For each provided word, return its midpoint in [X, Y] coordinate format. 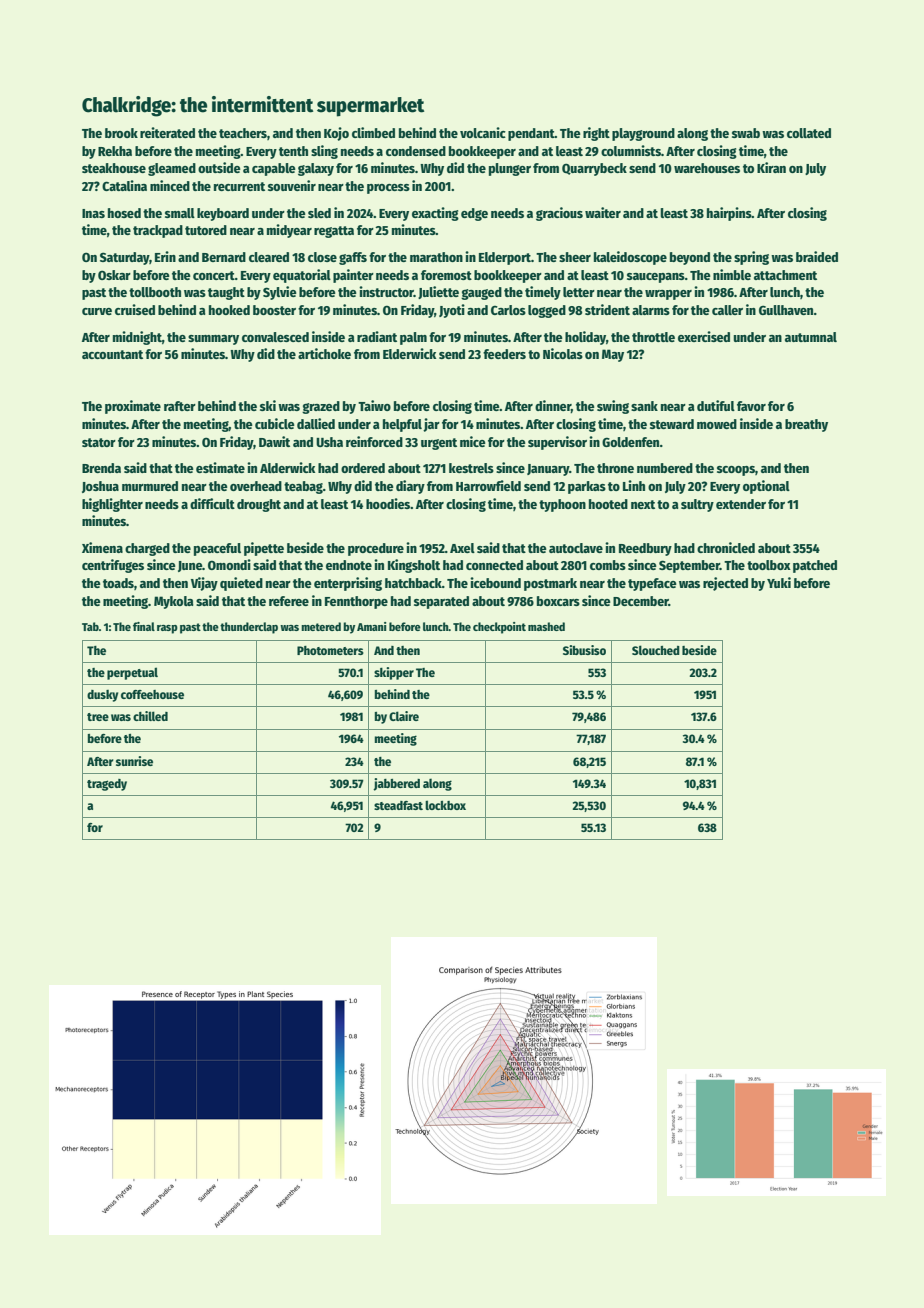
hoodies [388, 503]
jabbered [396, 784]
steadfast [398, 805]
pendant [531, 134]
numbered [665, 468]
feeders [504, 354]
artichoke [324, 353]
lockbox [445, 805]
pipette [264, 549]
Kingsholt [414, 566]
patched [815, 566]
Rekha [115, 151]
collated [809, 133]
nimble [732, 274]
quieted [241, 584]
